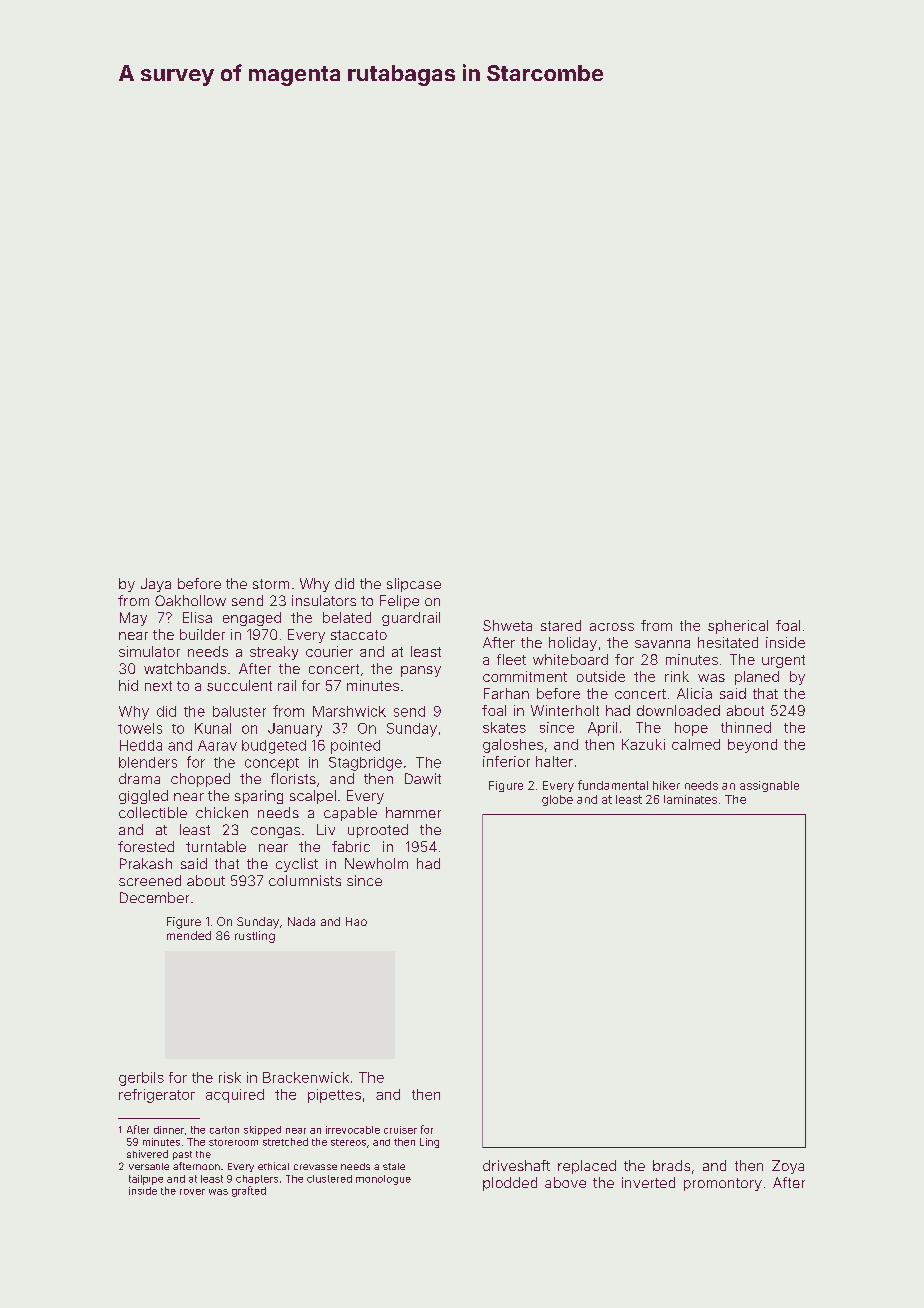 The image size is (924, 1308). Describe the element at coordinates (189, 935) in the screenshot. I see `mended` at that location.
